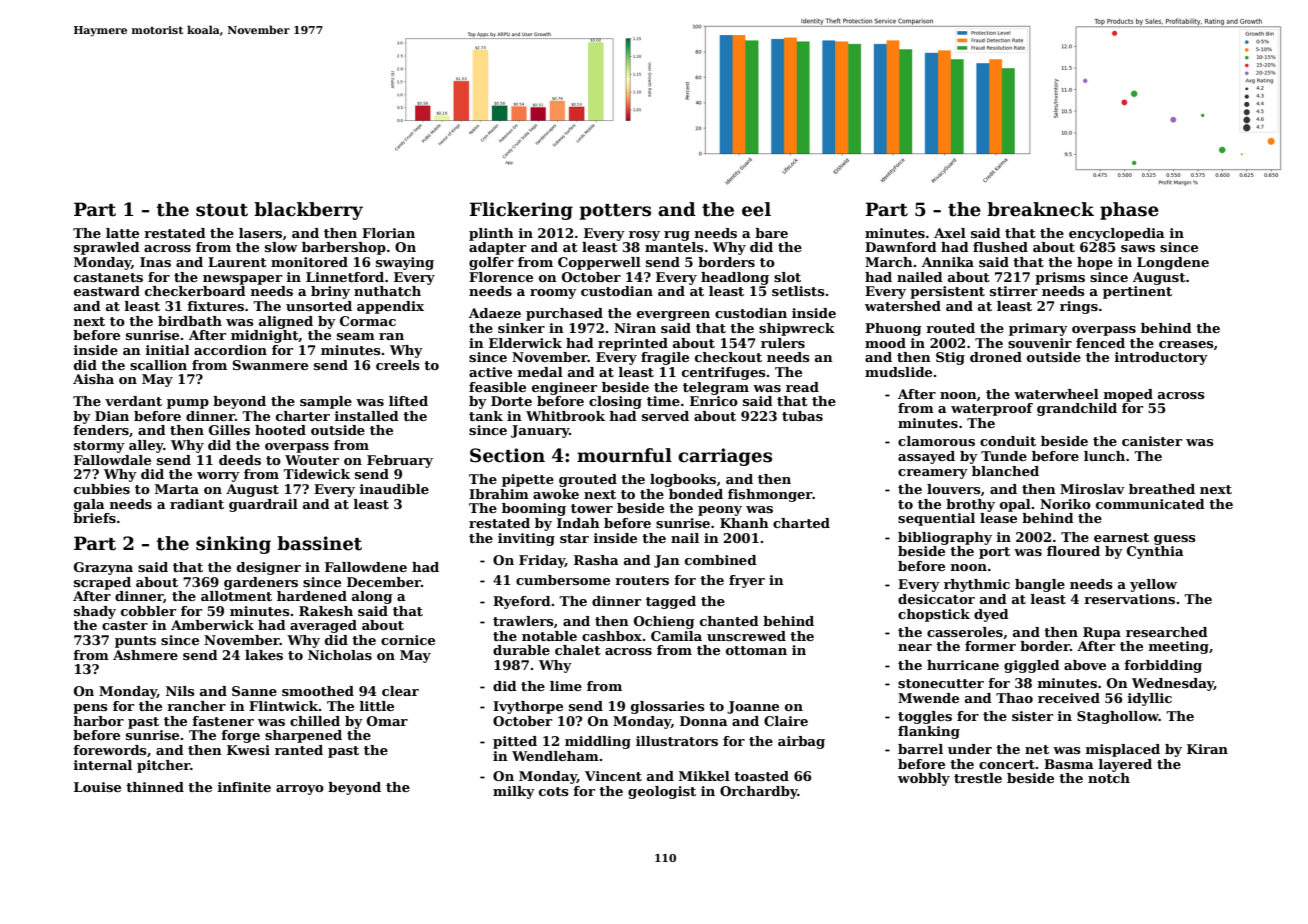 The height and width of the document is (924, 1308). I want to click on desiccator, so click(936, 599).
